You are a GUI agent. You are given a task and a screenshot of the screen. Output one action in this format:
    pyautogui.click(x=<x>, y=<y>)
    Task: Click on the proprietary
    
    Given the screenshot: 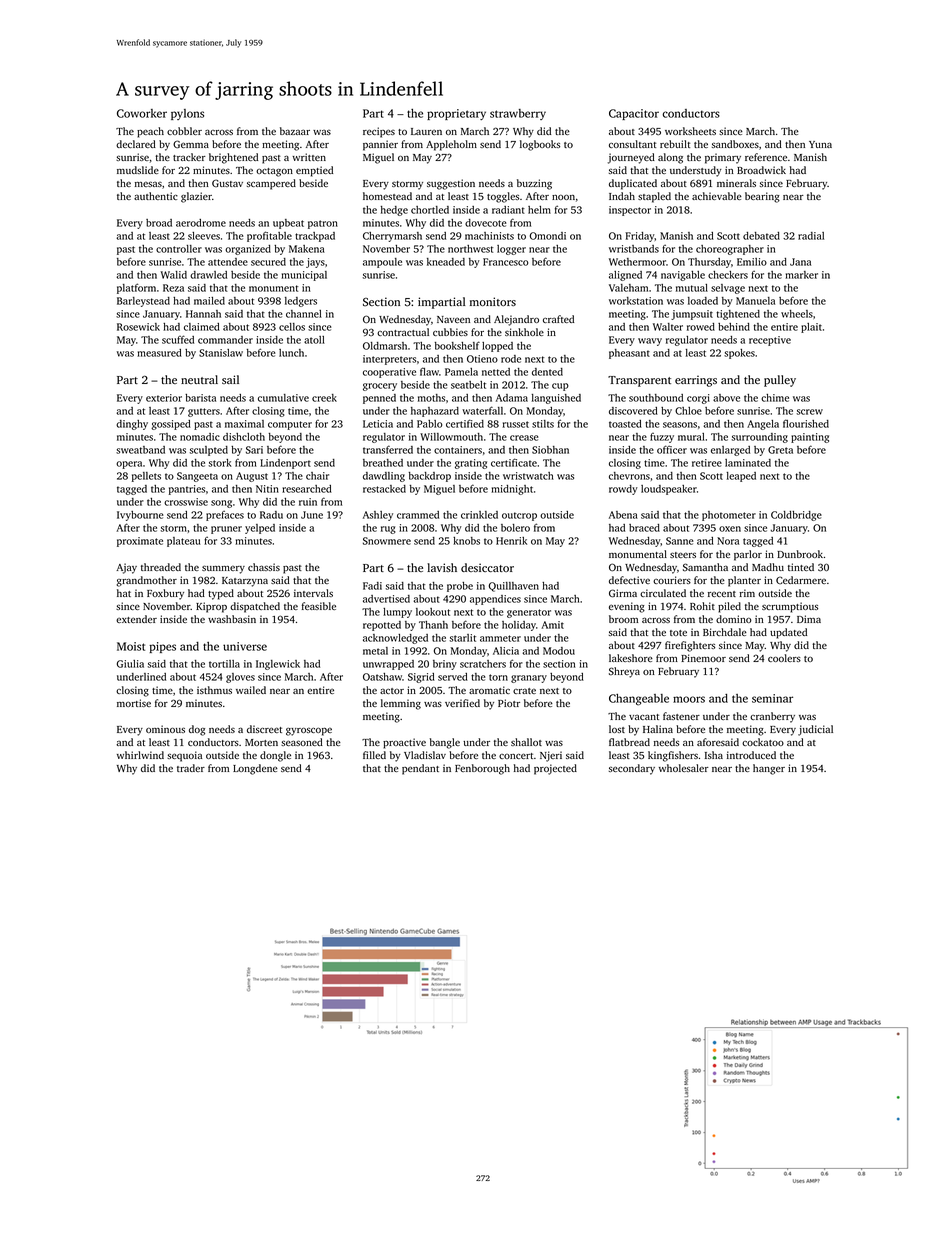 What is the action you would take?
    pyautogui.click(x=456, y=114)
